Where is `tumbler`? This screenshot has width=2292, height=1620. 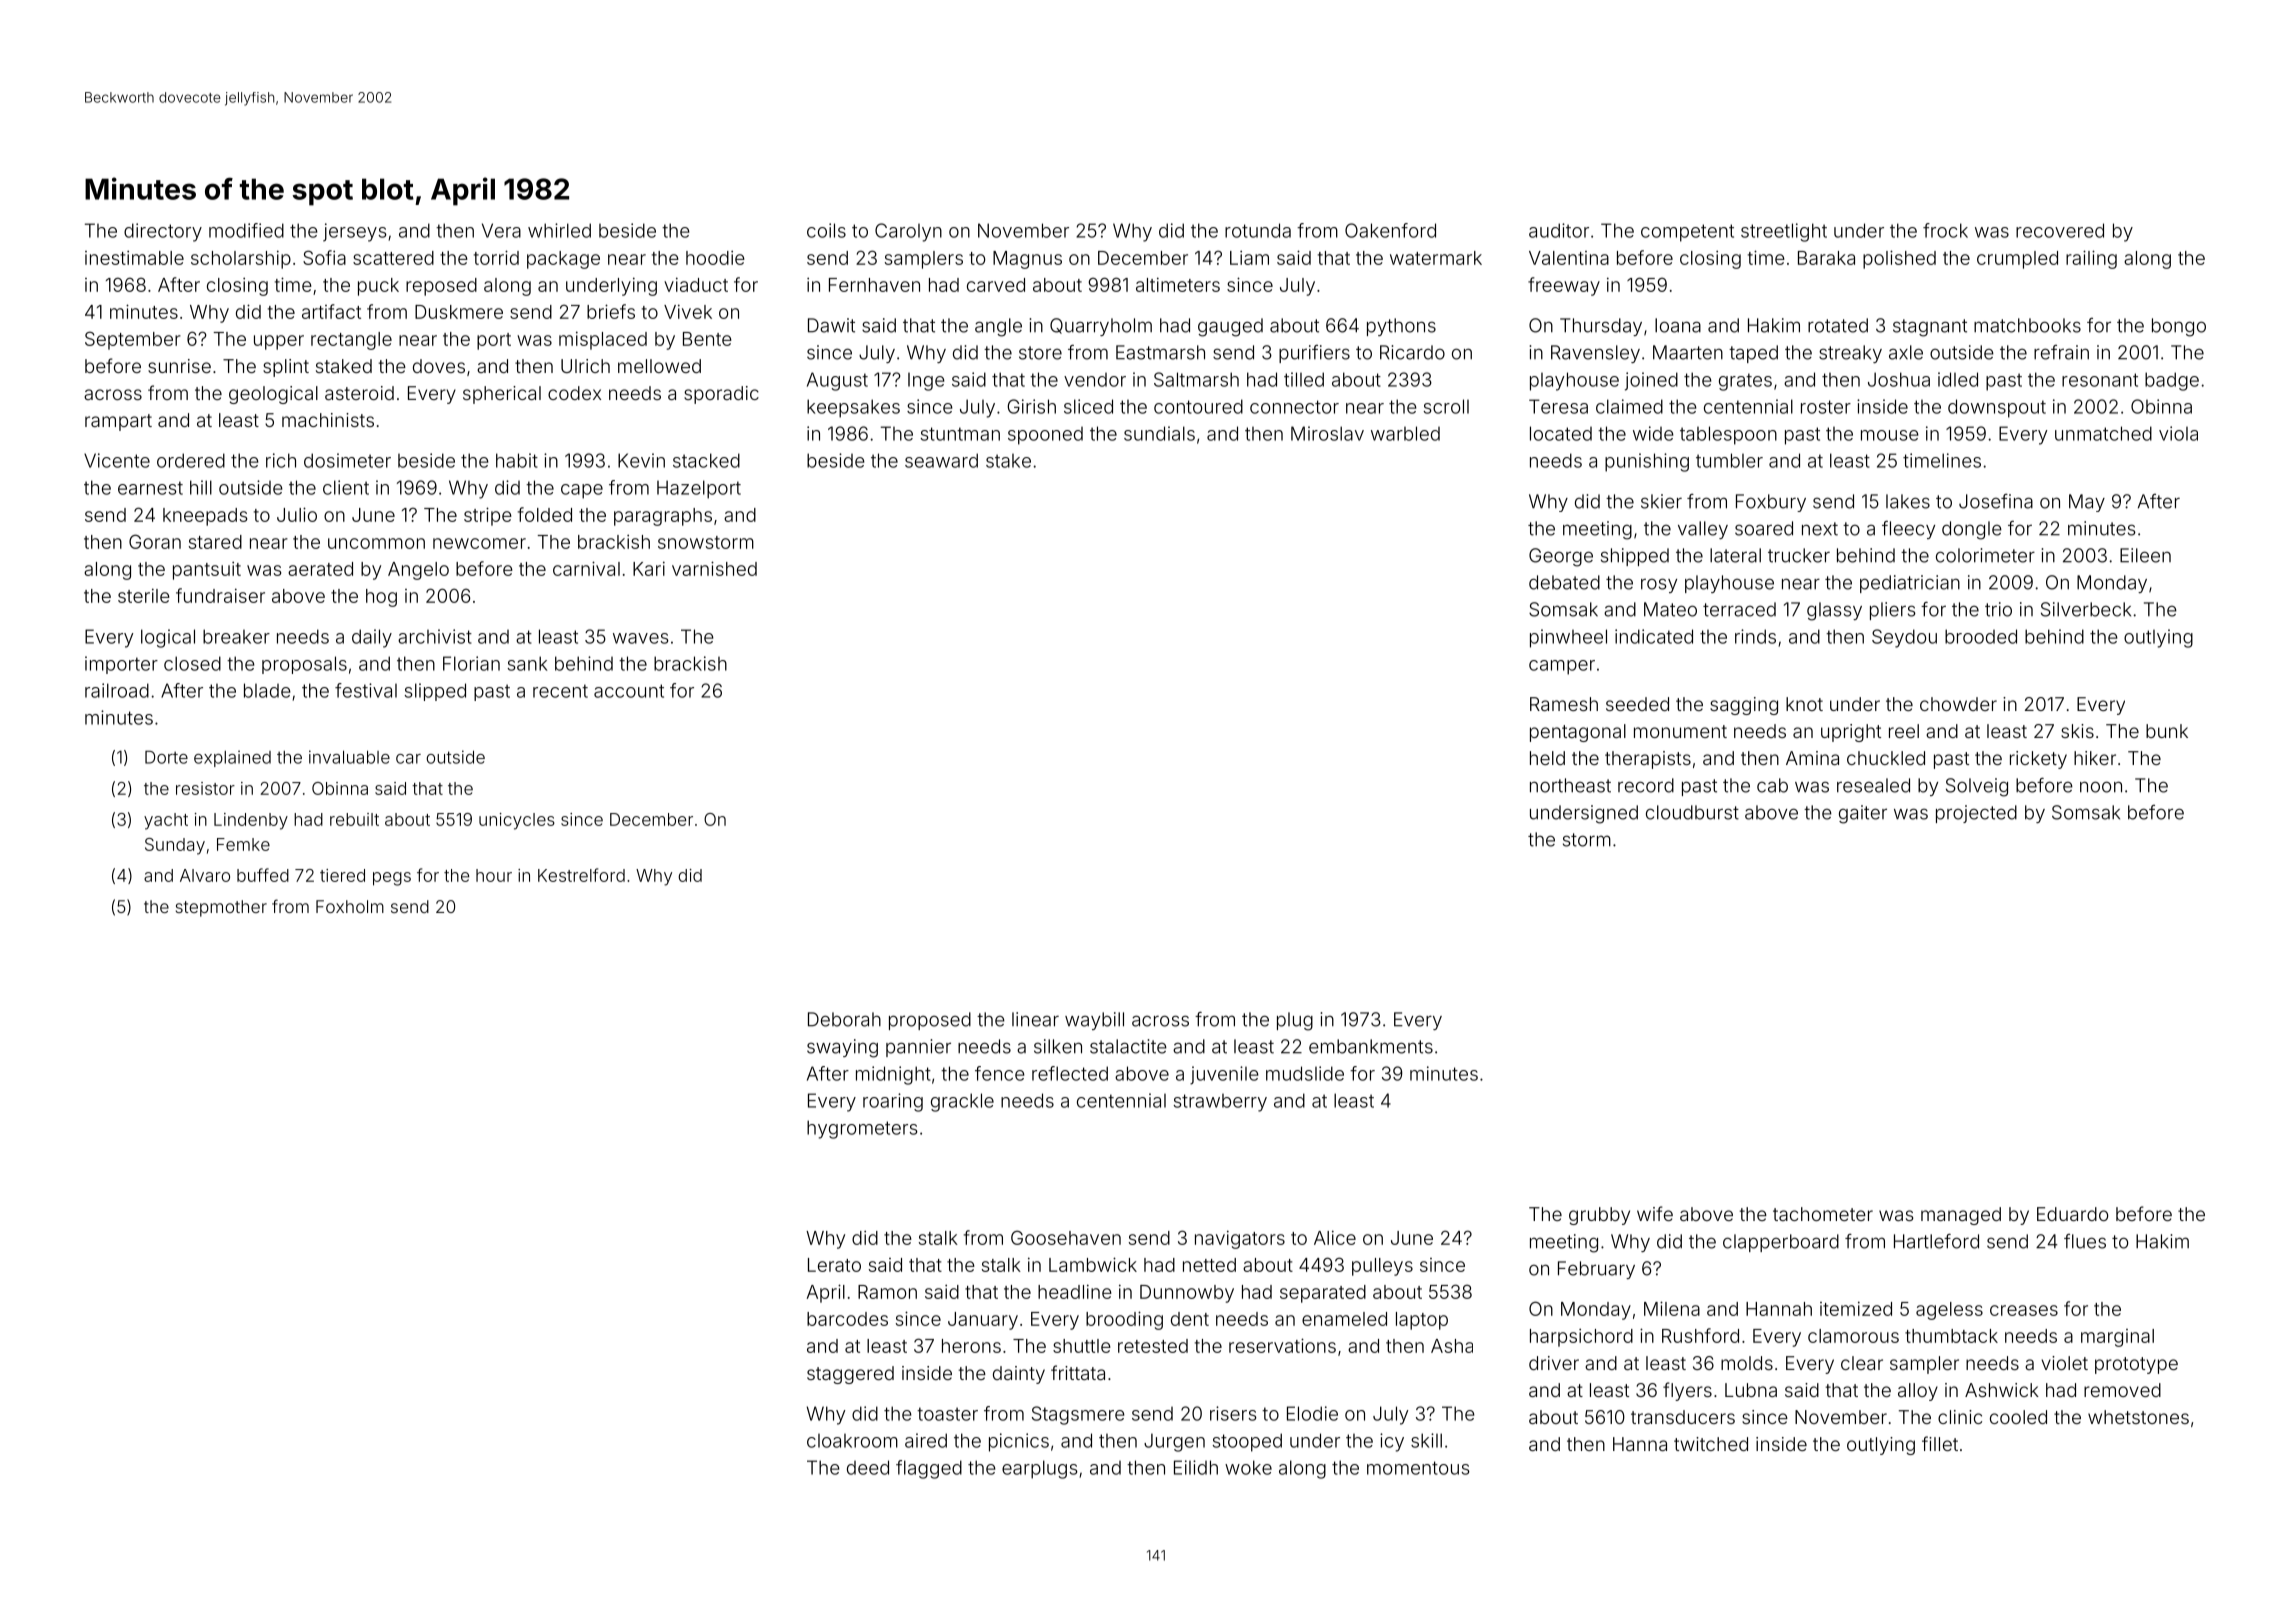 tumbler is located at coordinates (1729, 460).
